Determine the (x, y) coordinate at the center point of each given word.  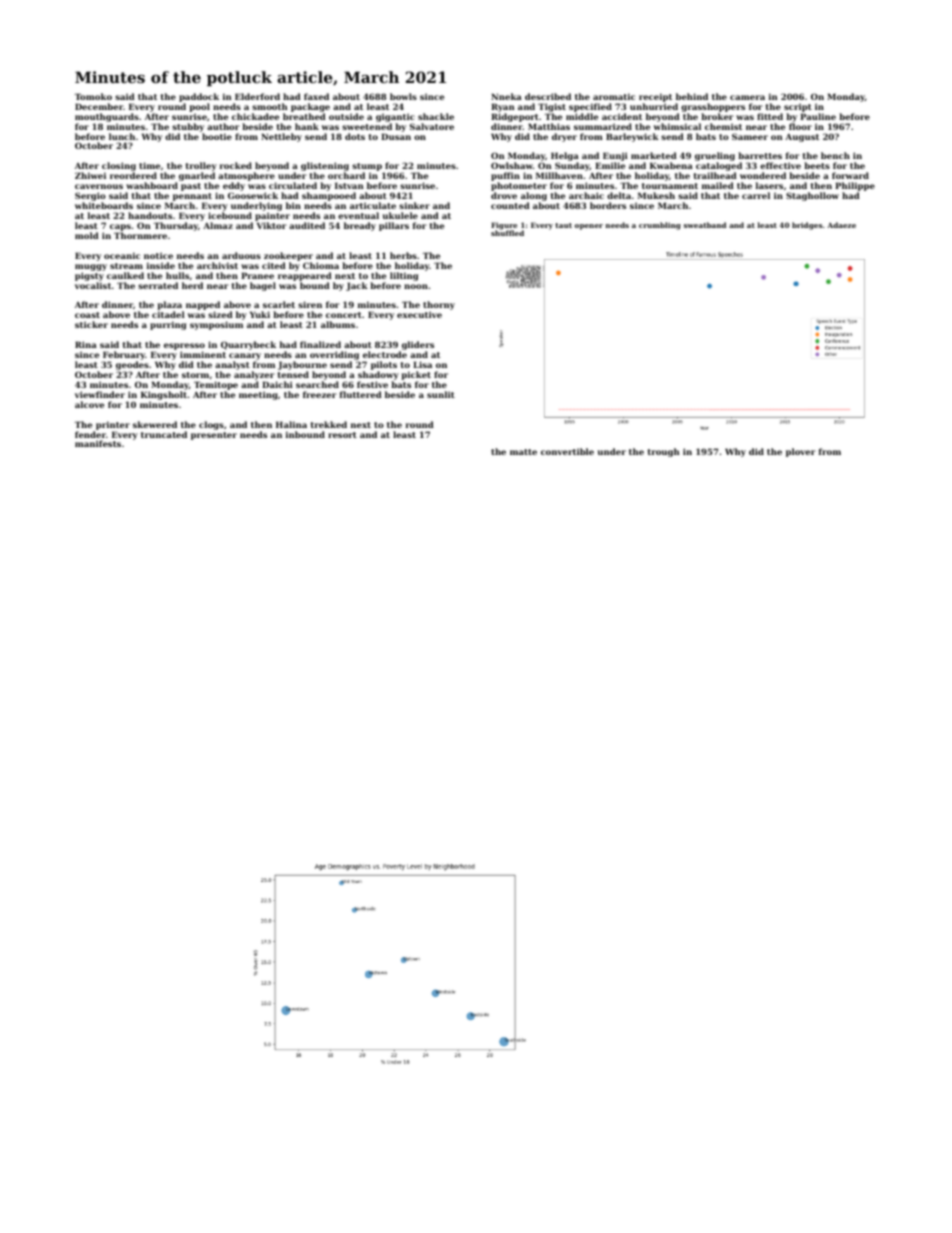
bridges (807, 226)
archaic (586, 195)
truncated (164, 434)
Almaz (218, 225)
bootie (217, 136)
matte (523, 452)
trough (664, 452)
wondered (763, 175)
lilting (404, 276)
